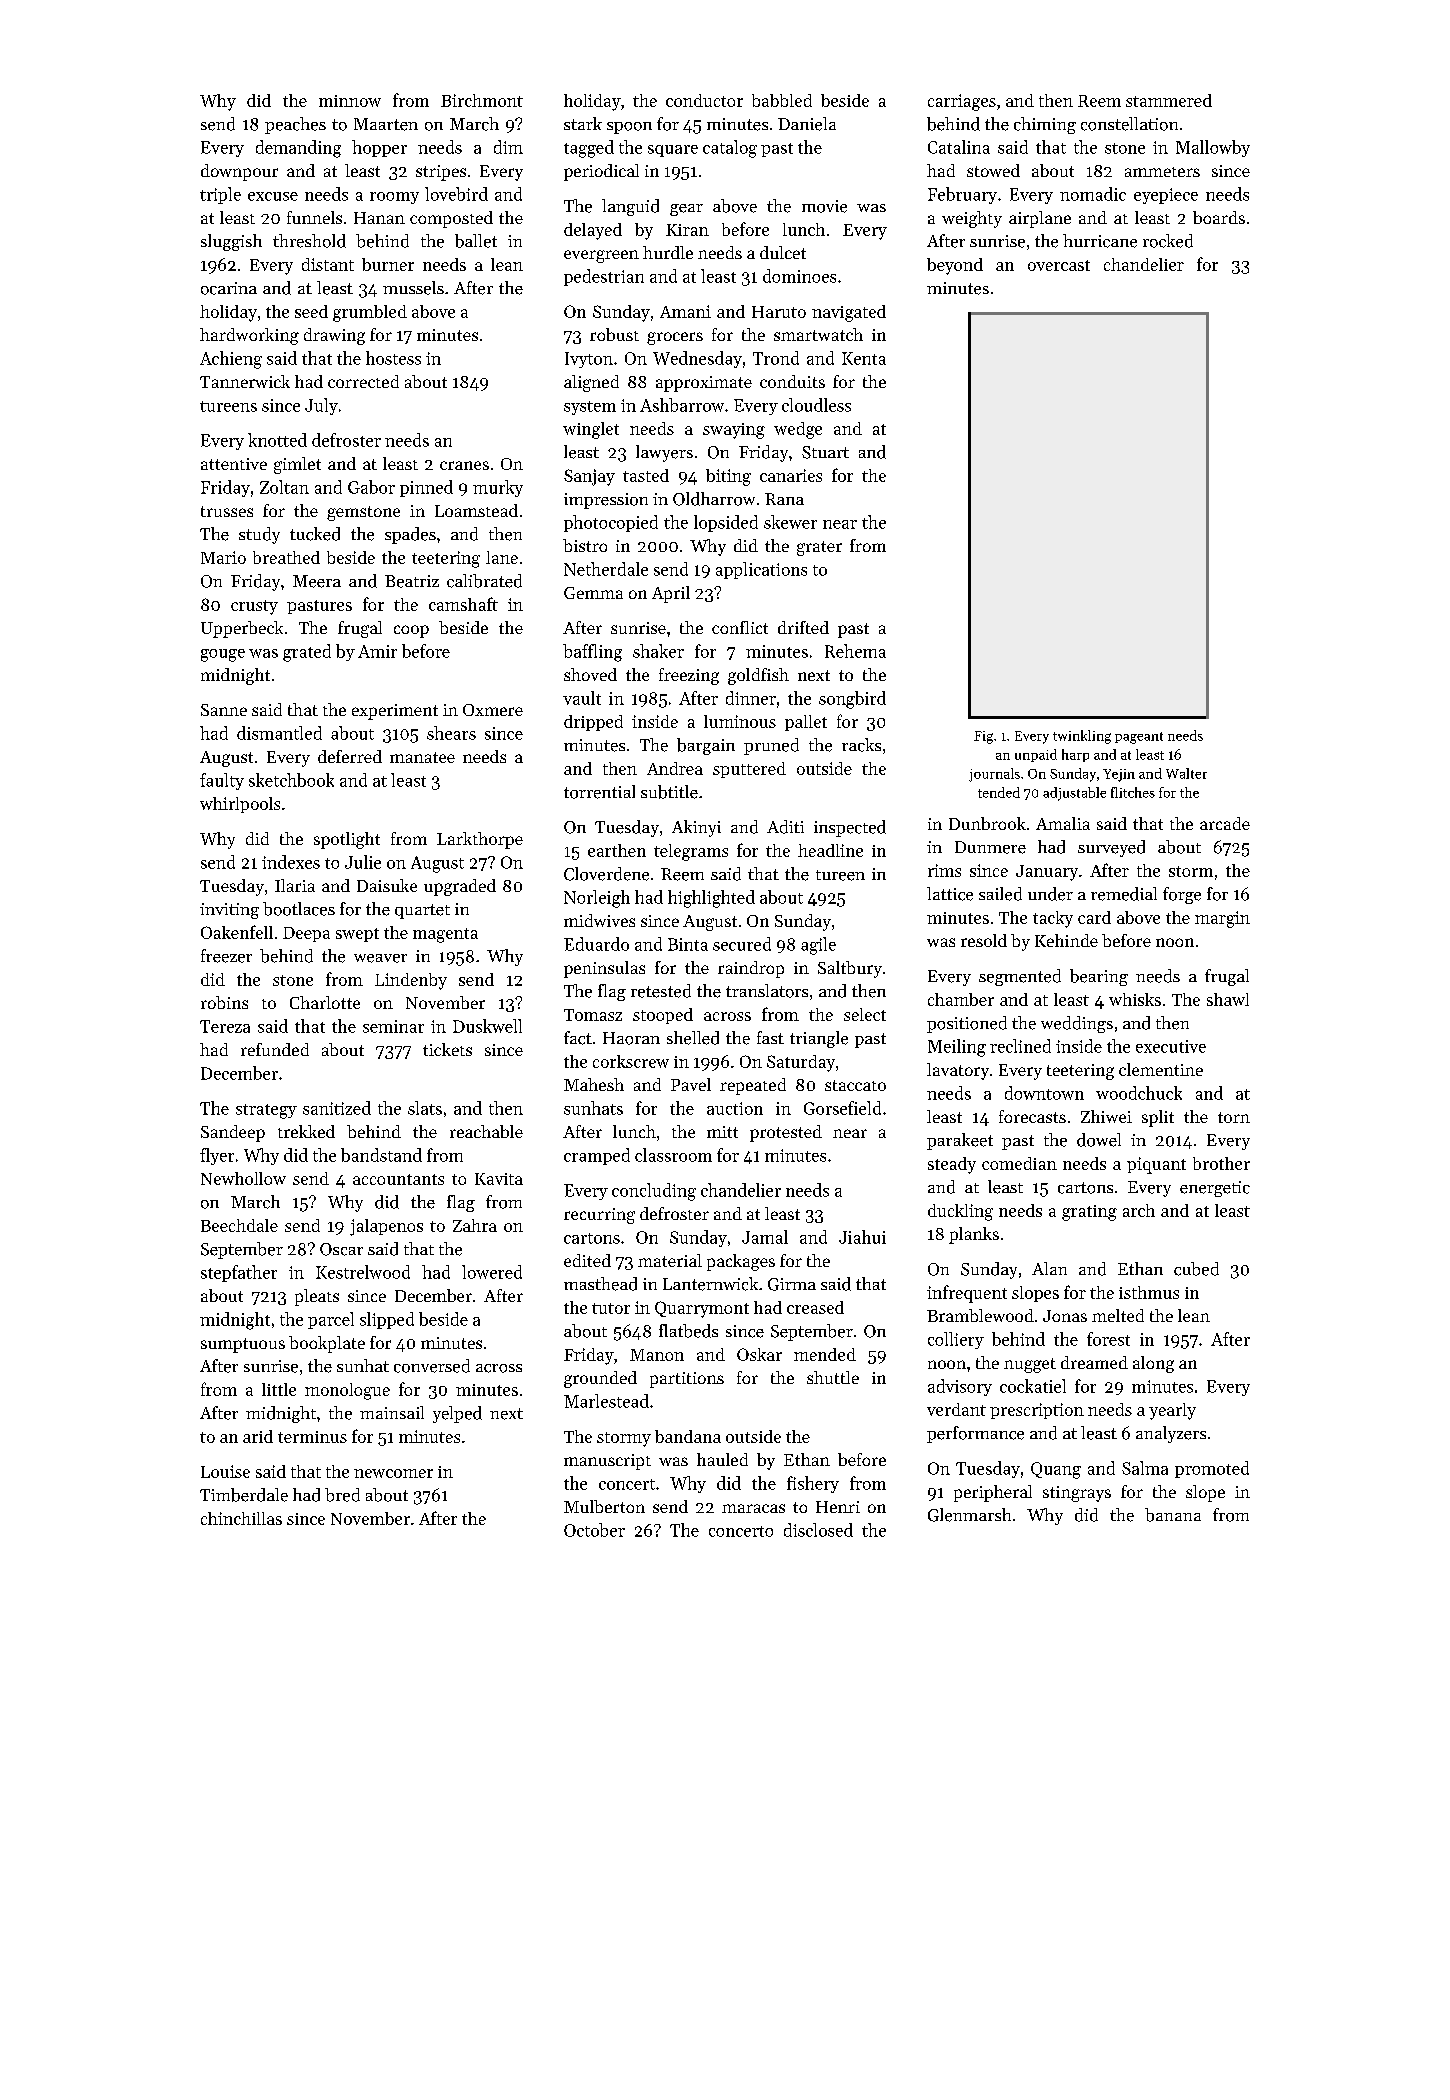 The height and width of the document is (2100, 1450). Describe the element at coordinates (1020, 1046) in the document. I see `reclined` at that location.
